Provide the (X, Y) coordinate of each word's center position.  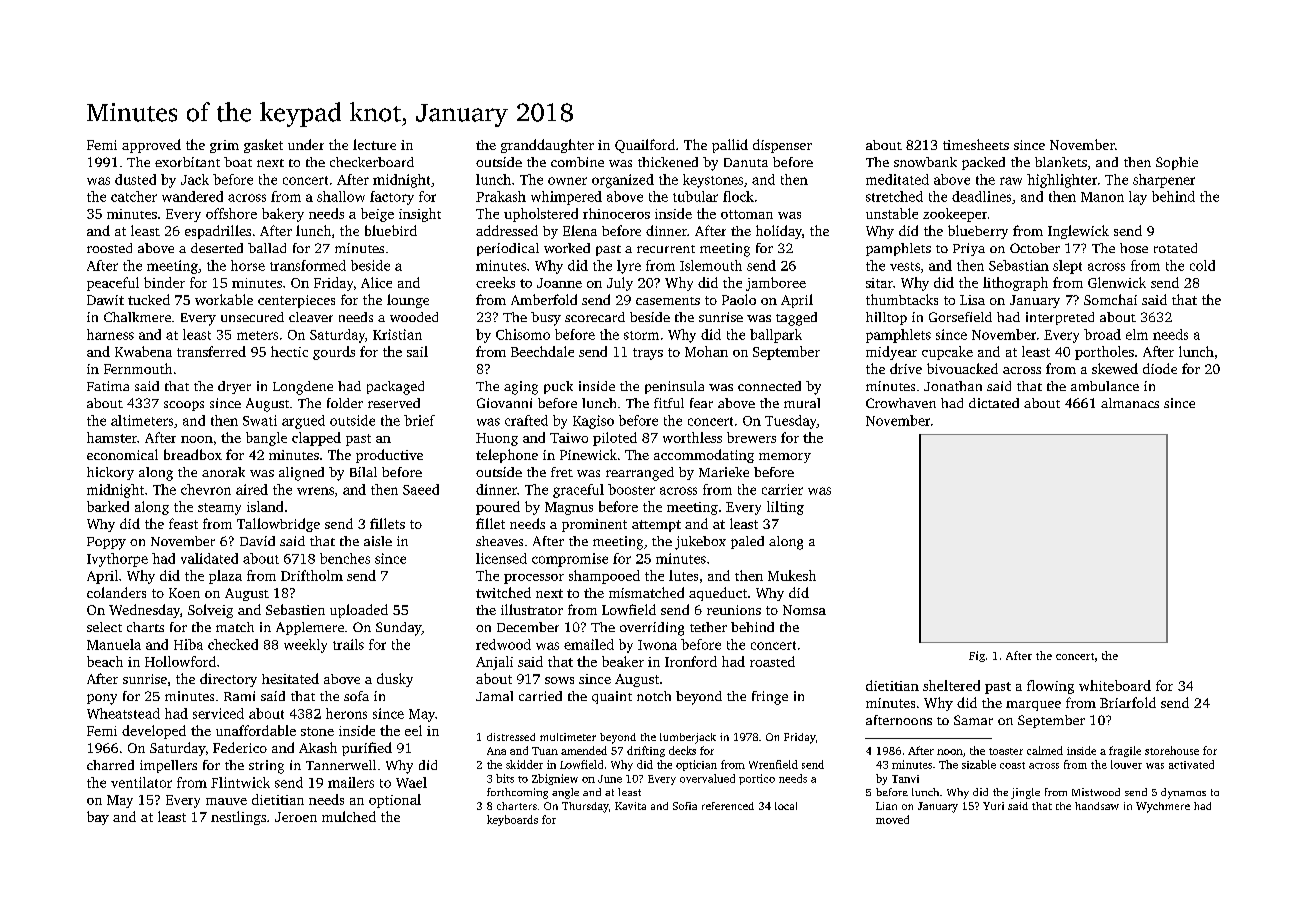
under (306, 144)
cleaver (311, 317)
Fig (977, 656)
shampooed (604, 577)
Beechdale (542, 351)
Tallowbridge (278, 525)
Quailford (645, 146)
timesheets (976, 144)
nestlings (238, 818)
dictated (994, 403)
